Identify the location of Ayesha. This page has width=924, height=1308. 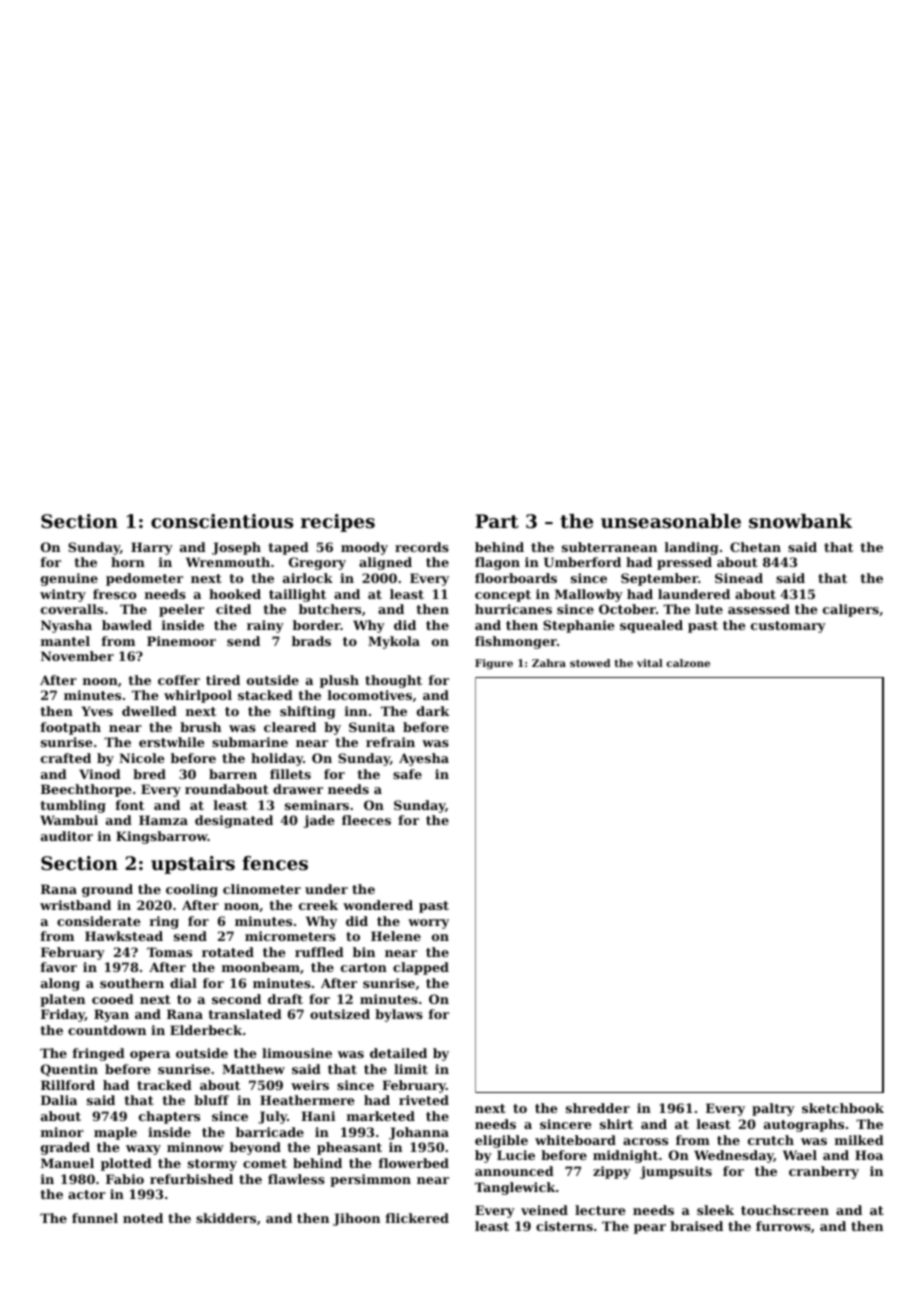
(424, 759).
